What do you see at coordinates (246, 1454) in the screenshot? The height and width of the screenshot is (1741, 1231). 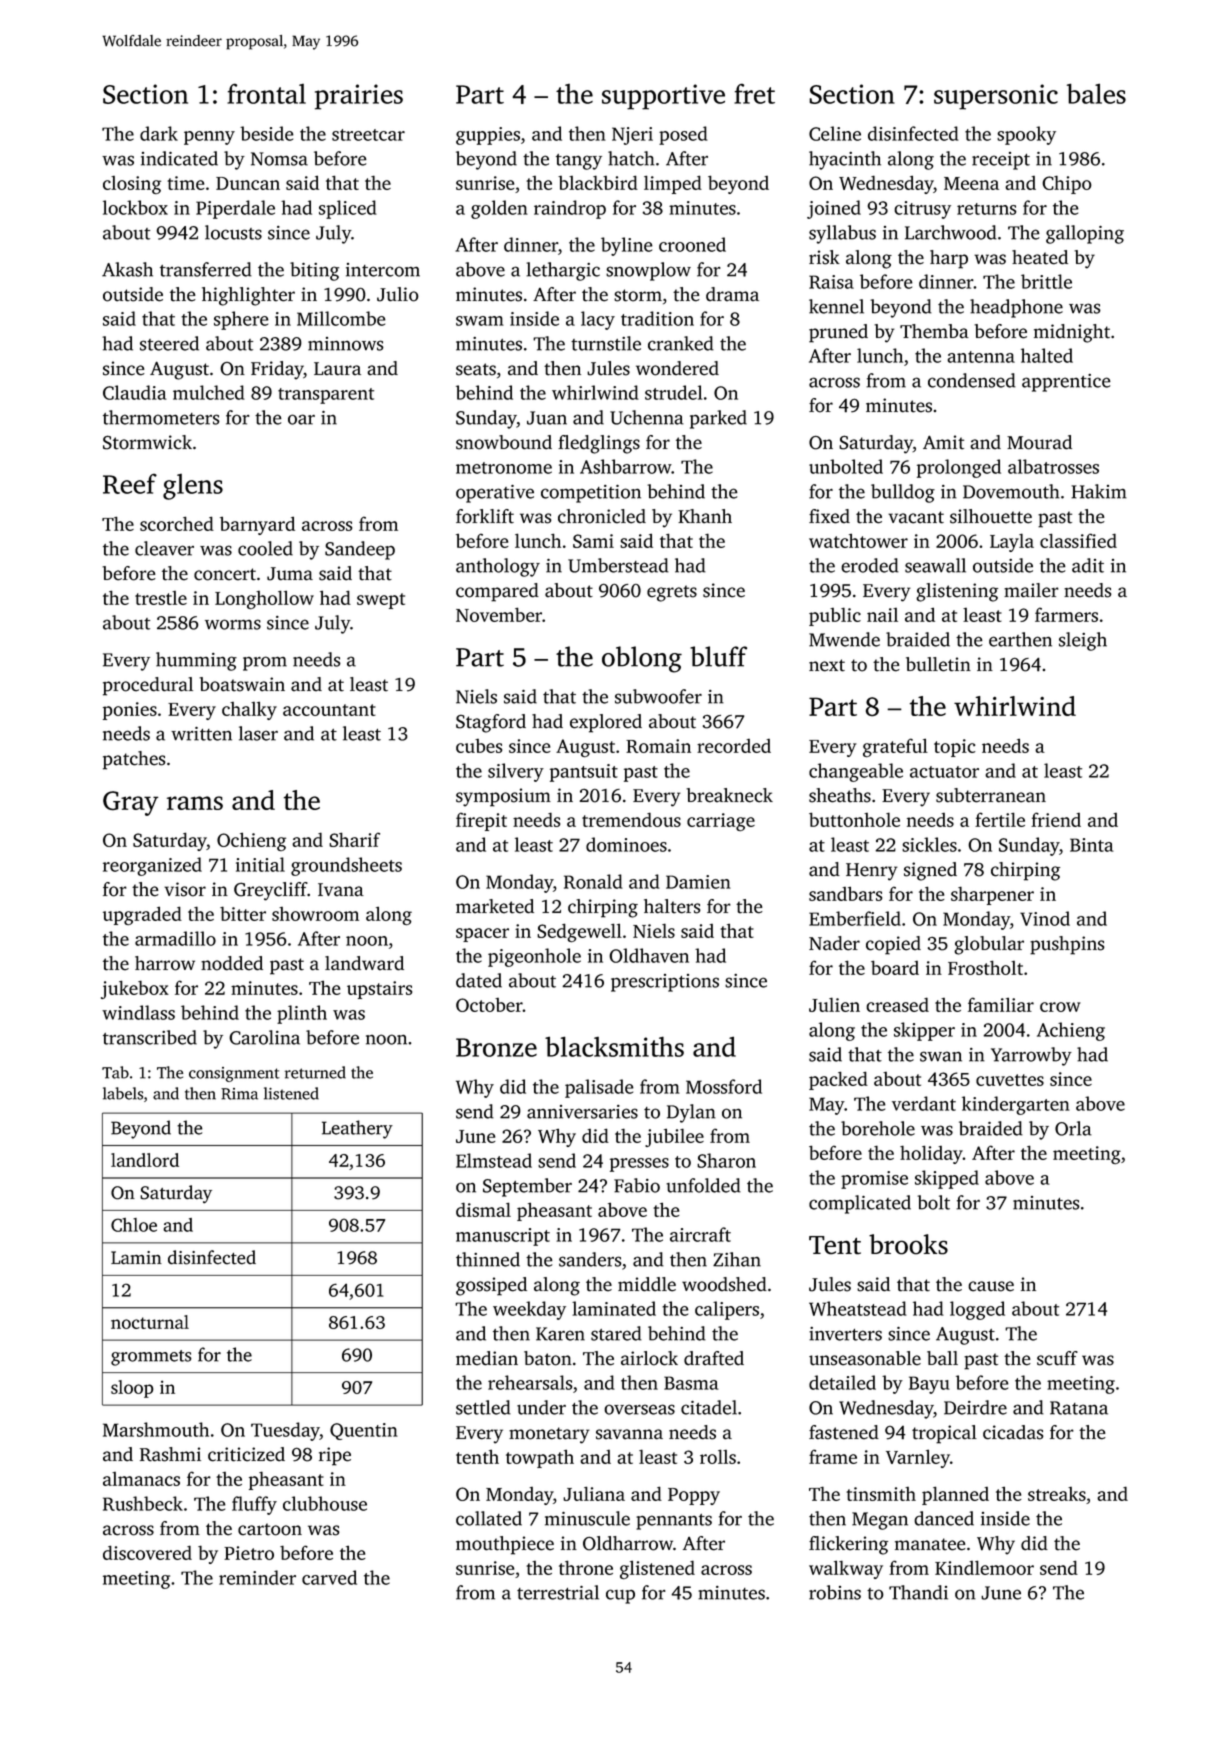 I see `criticized` at bounding box center [246, 1454].
